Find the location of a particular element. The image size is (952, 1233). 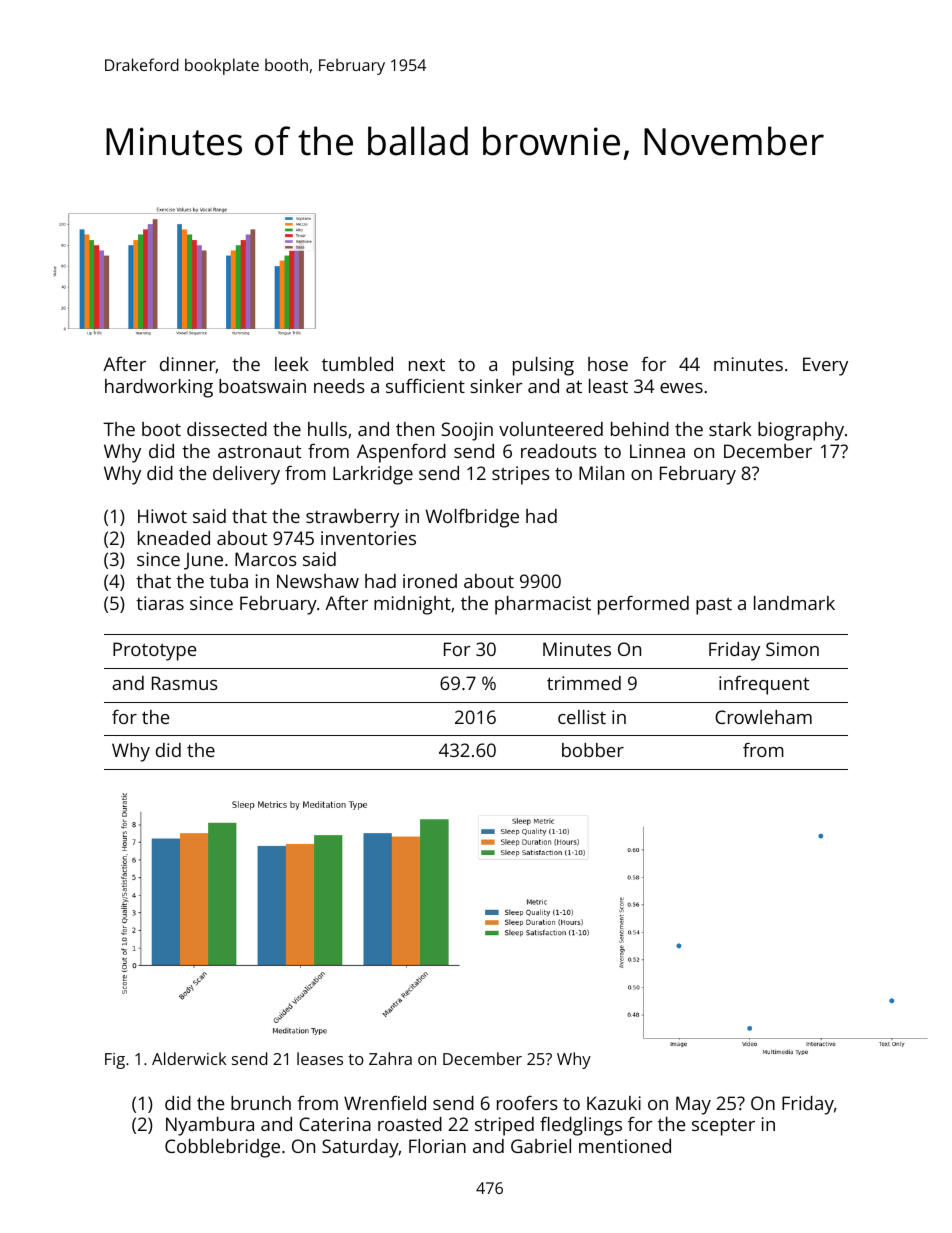

hardworking is located at coordinates (159, 388).
